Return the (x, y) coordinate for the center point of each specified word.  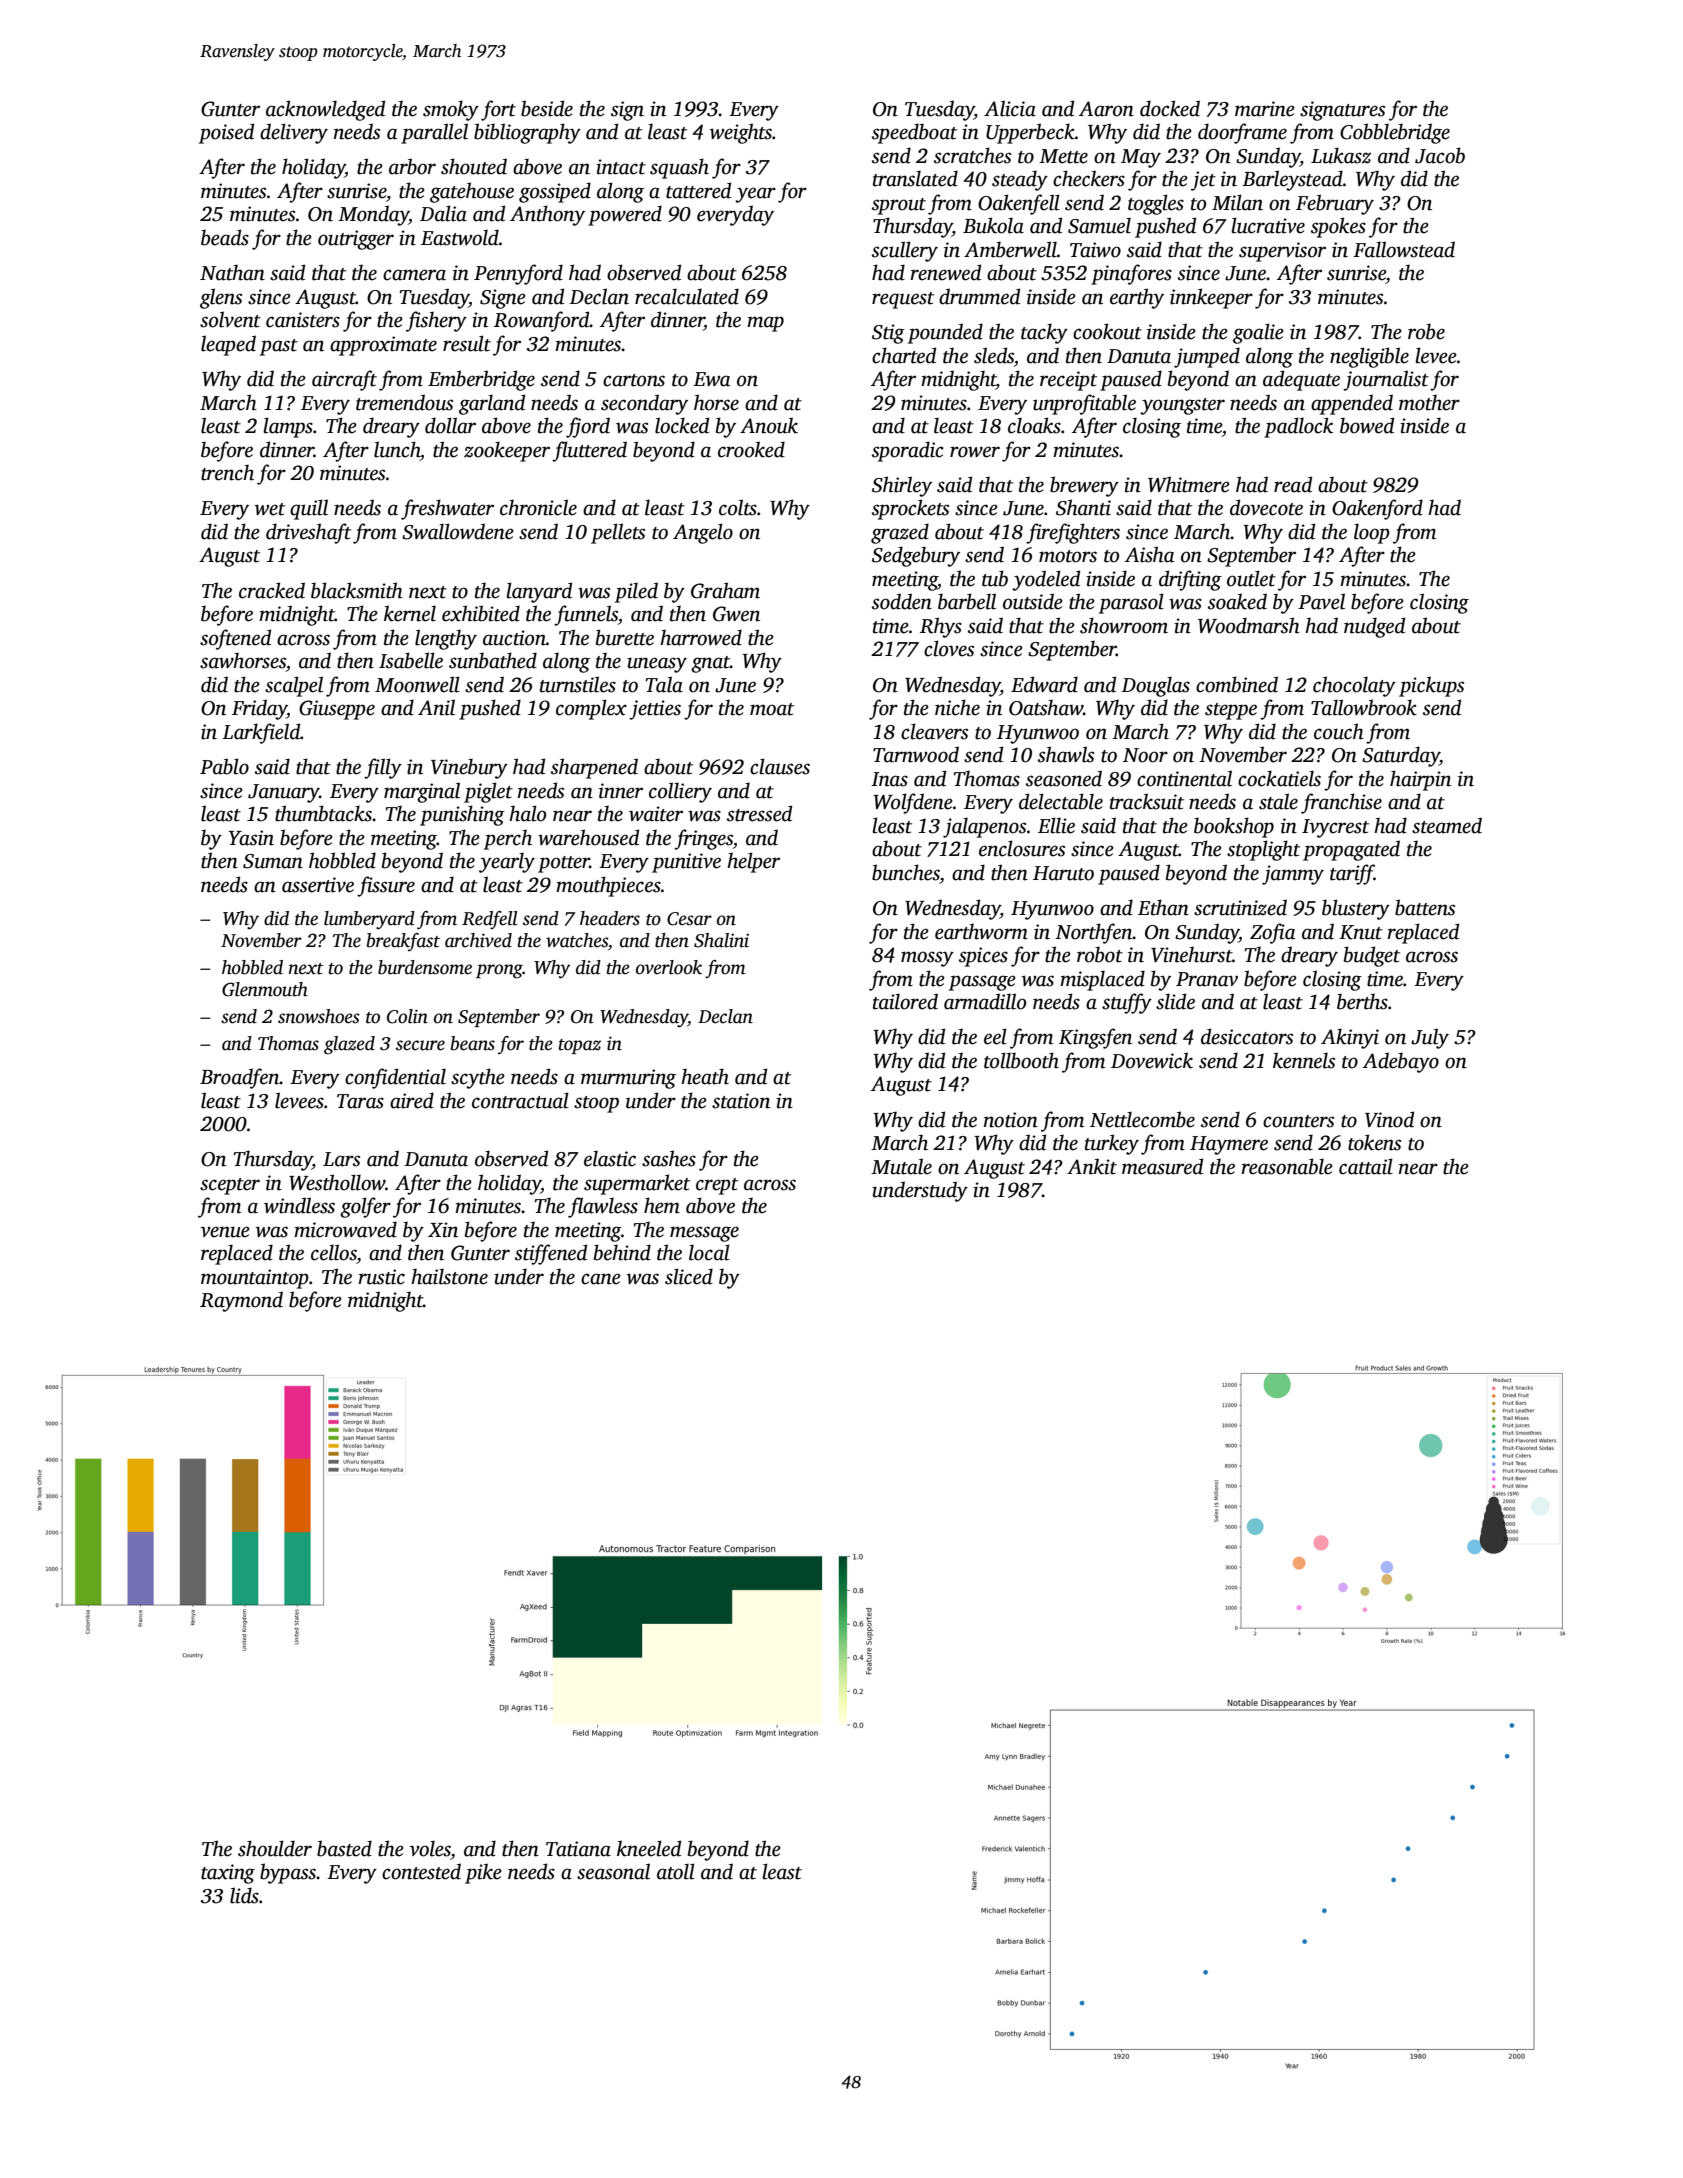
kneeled (649, 1848)
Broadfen (240, 1078)
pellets (618, 533)
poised (226, 133)
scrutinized (1240, 907)
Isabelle (411, 660)
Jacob (1440, 155)
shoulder (275, 1848)
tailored (905, 1001)
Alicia (1010, 108)
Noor (1145, 755)
